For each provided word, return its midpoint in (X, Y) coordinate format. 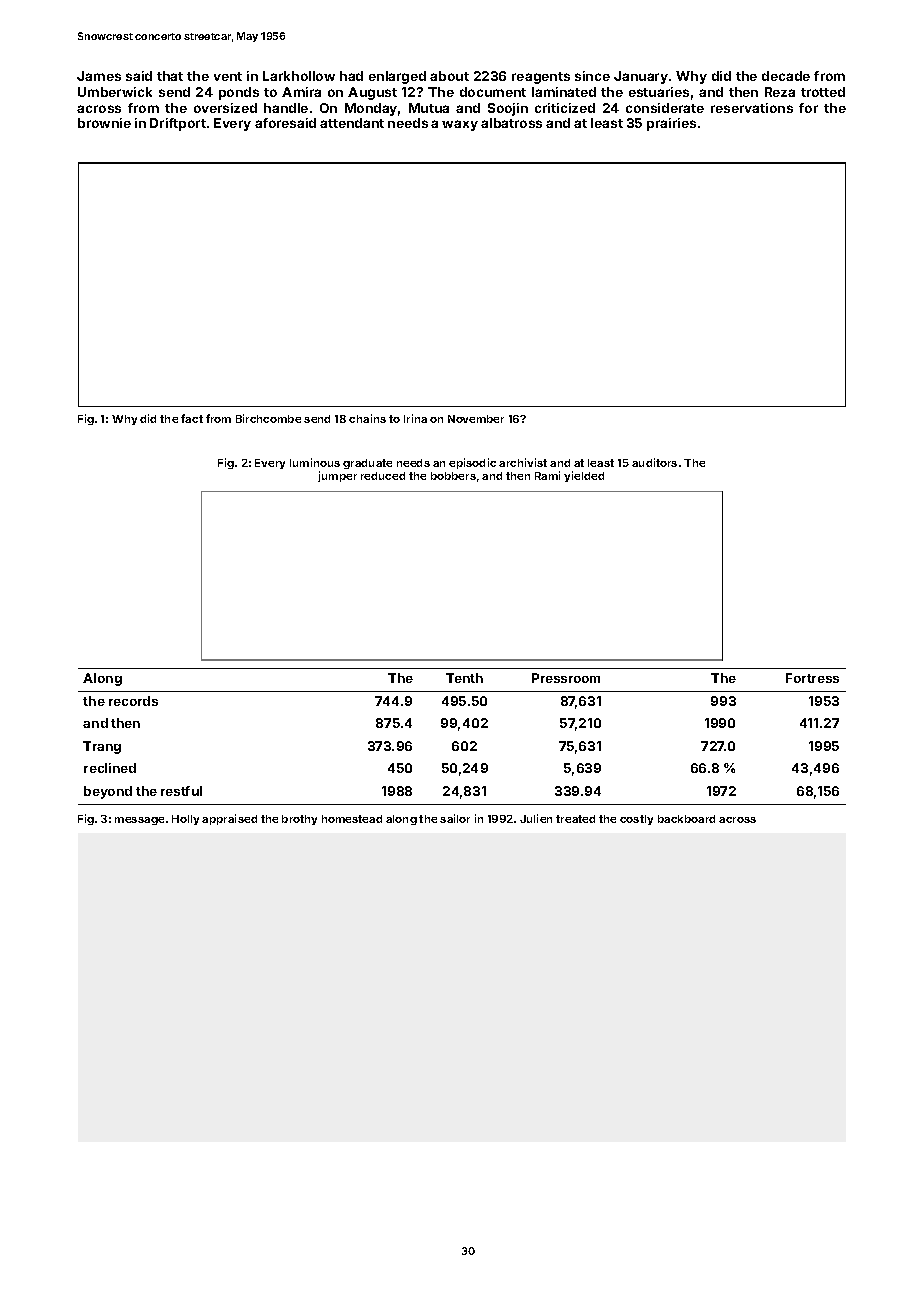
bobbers (453, 476)
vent (228, 76)
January (641, 77)
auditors (654, 462)
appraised (229, 819)
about (449, 76)
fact (192, 418)
